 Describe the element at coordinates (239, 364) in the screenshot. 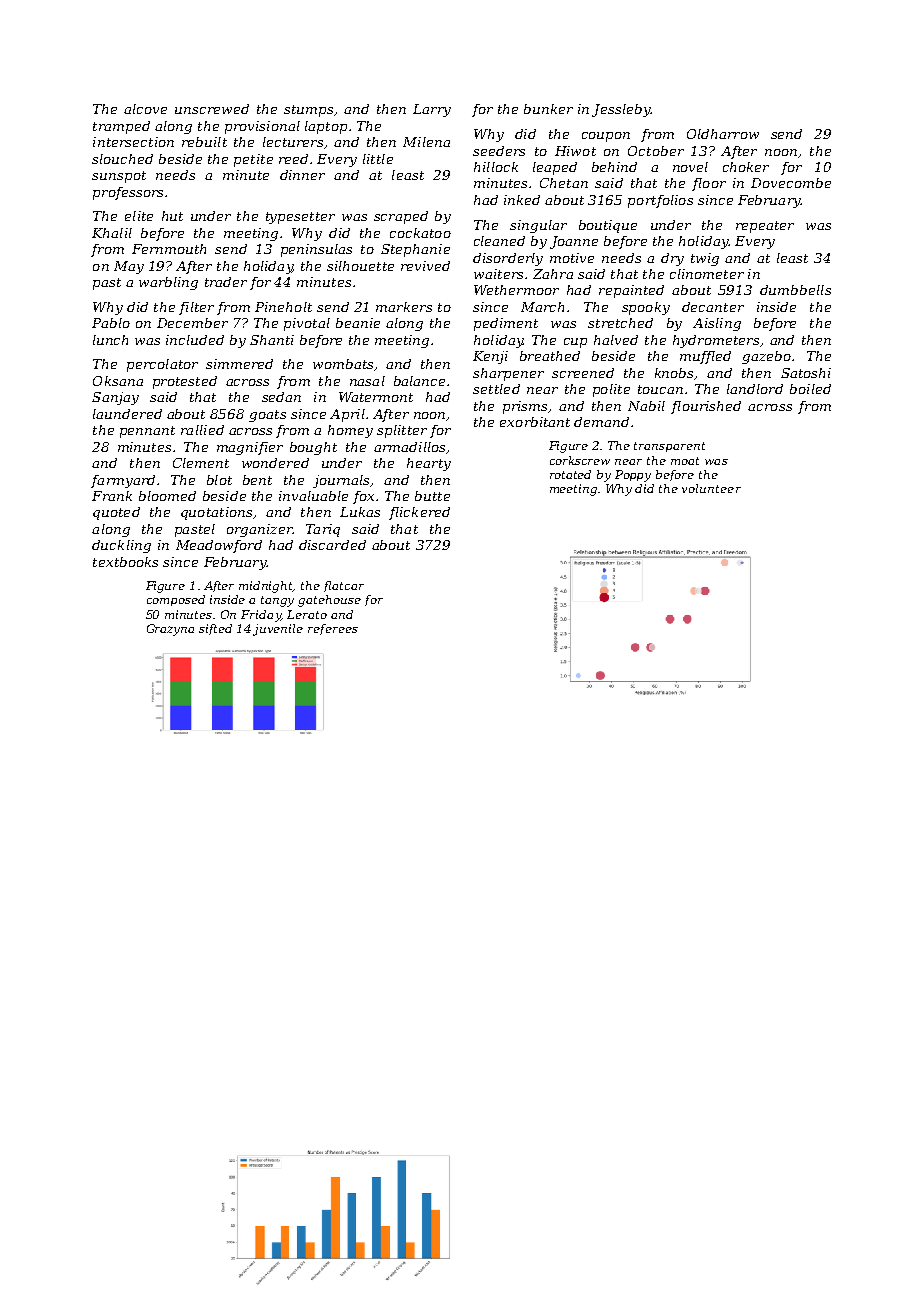

I see `simmered` at that location.
